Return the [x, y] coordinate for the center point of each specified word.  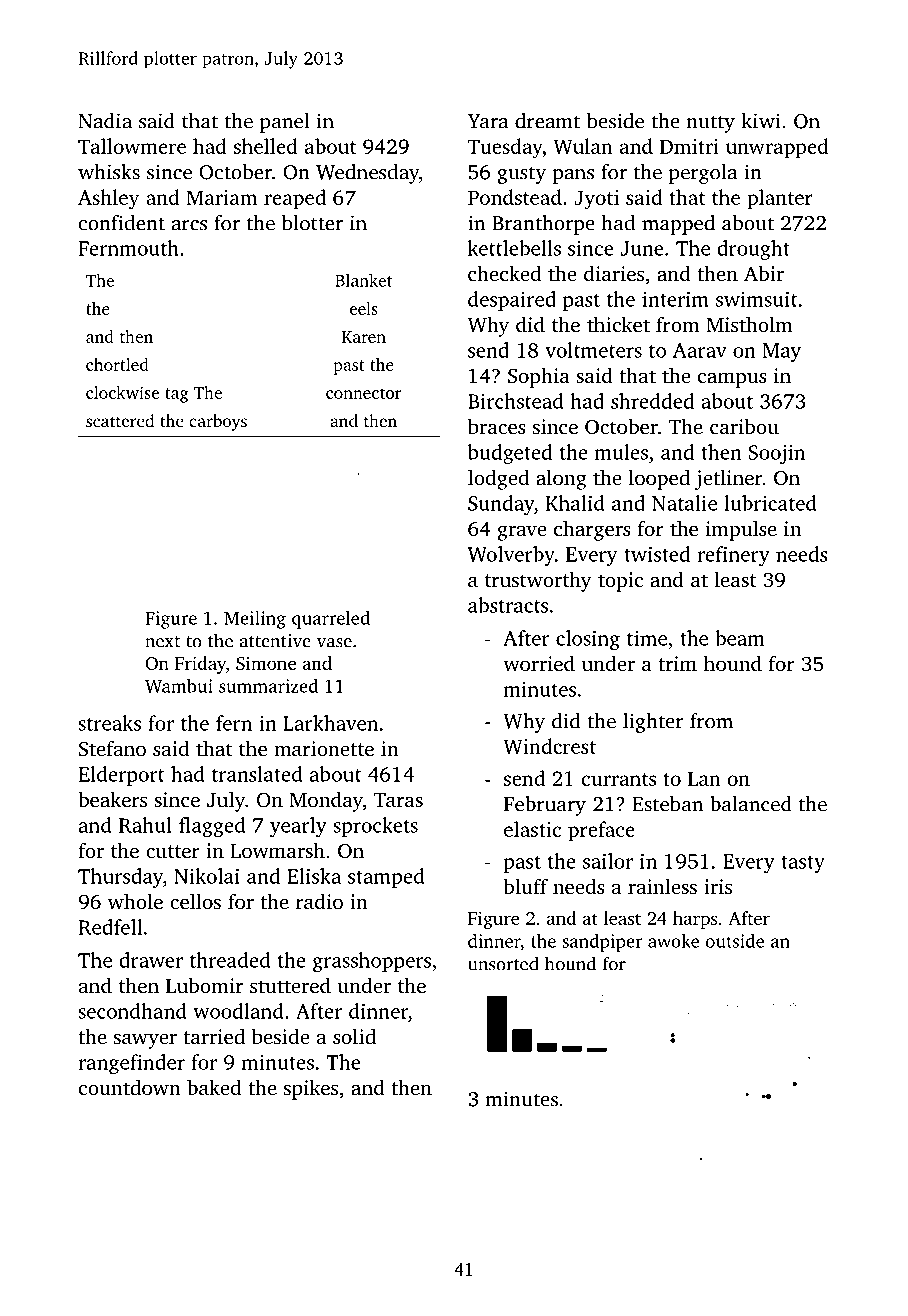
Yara [488, 121]
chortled [117, 364]
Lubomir [204, 985]
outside [735, 941]
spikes [311, 1089]
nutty [711, 124]
